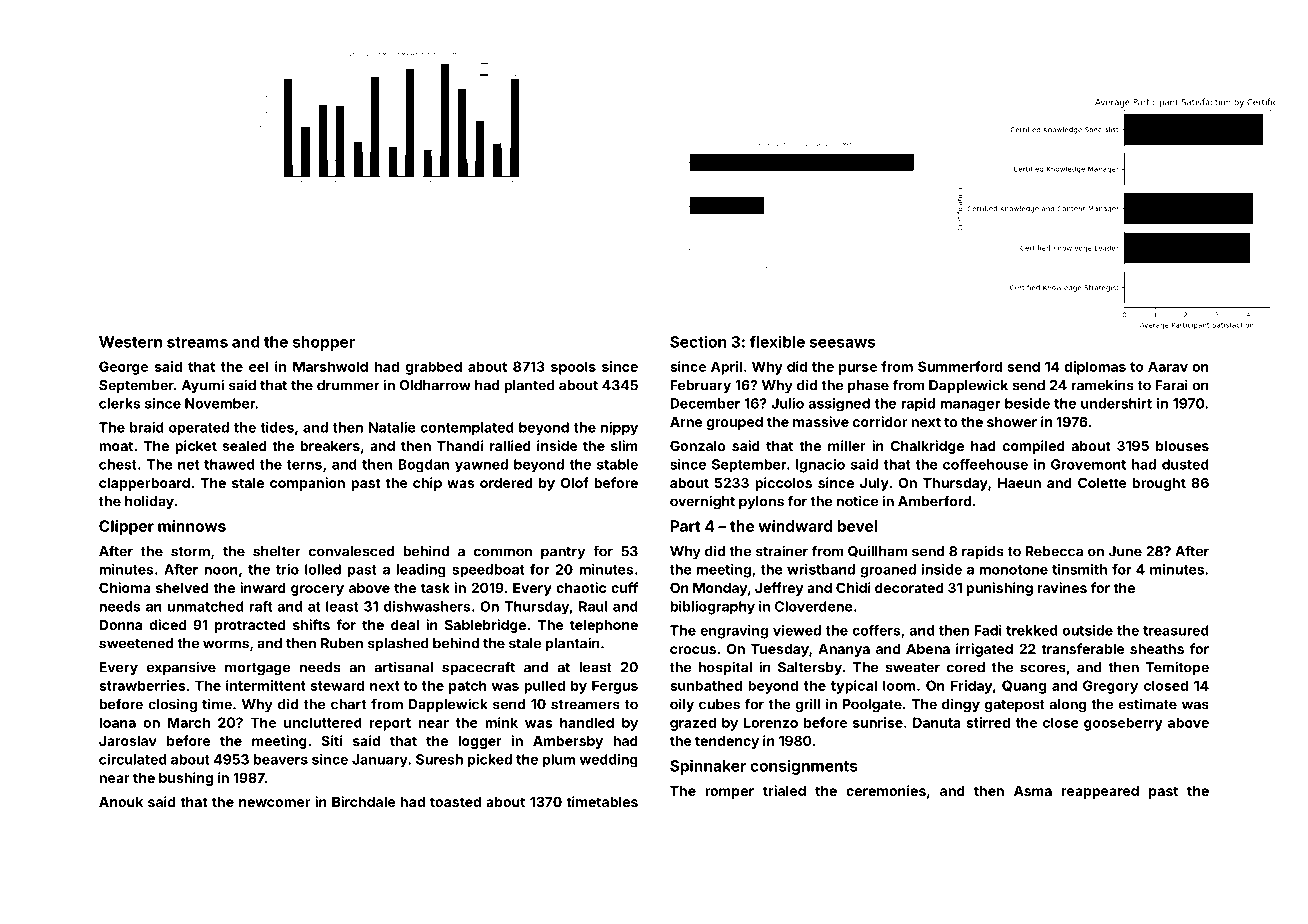  Describe the element at coordinates (821, 421) in the screenshot. I see `massive` at that location.
